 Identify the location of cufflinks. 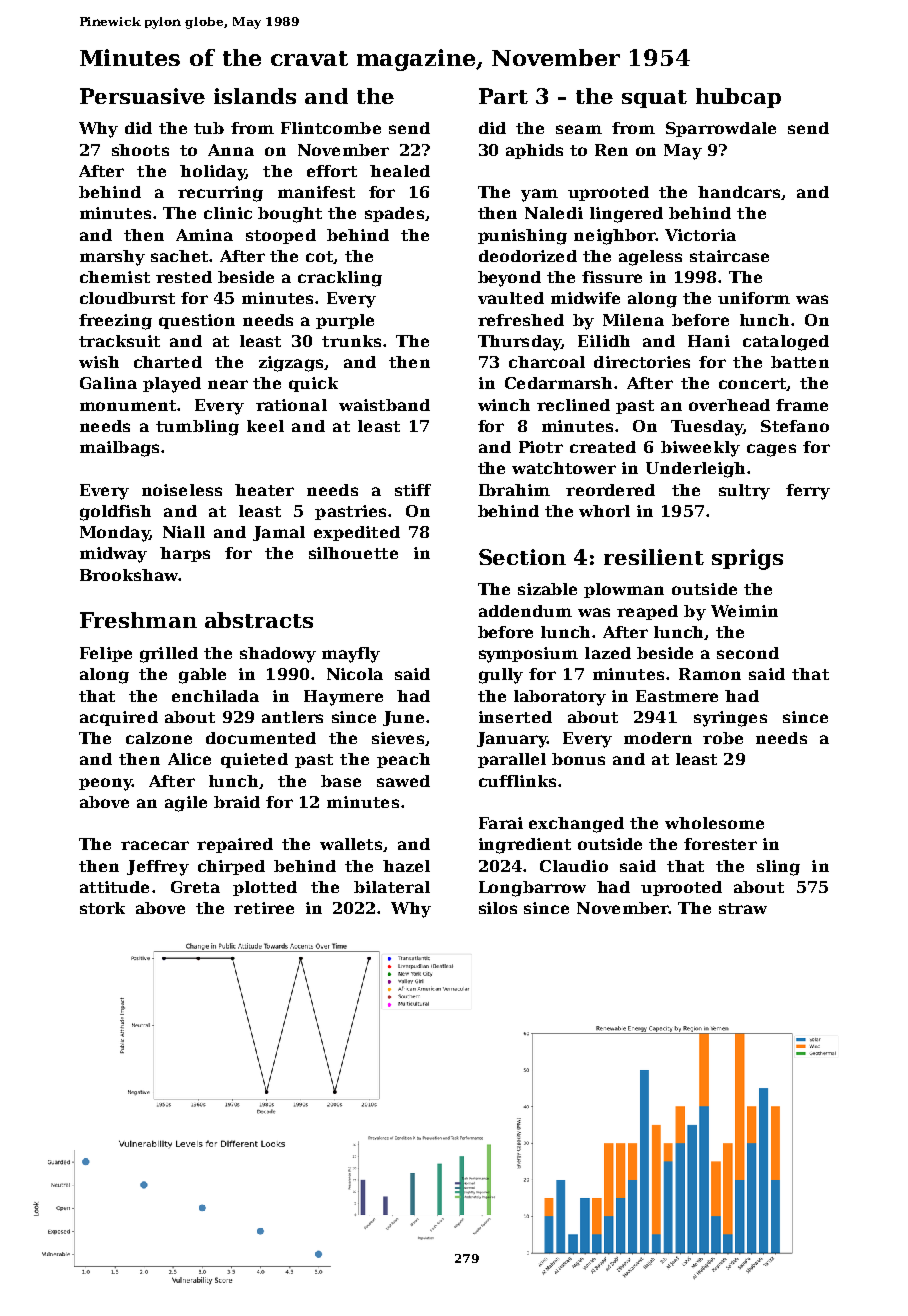
(517, 781).
